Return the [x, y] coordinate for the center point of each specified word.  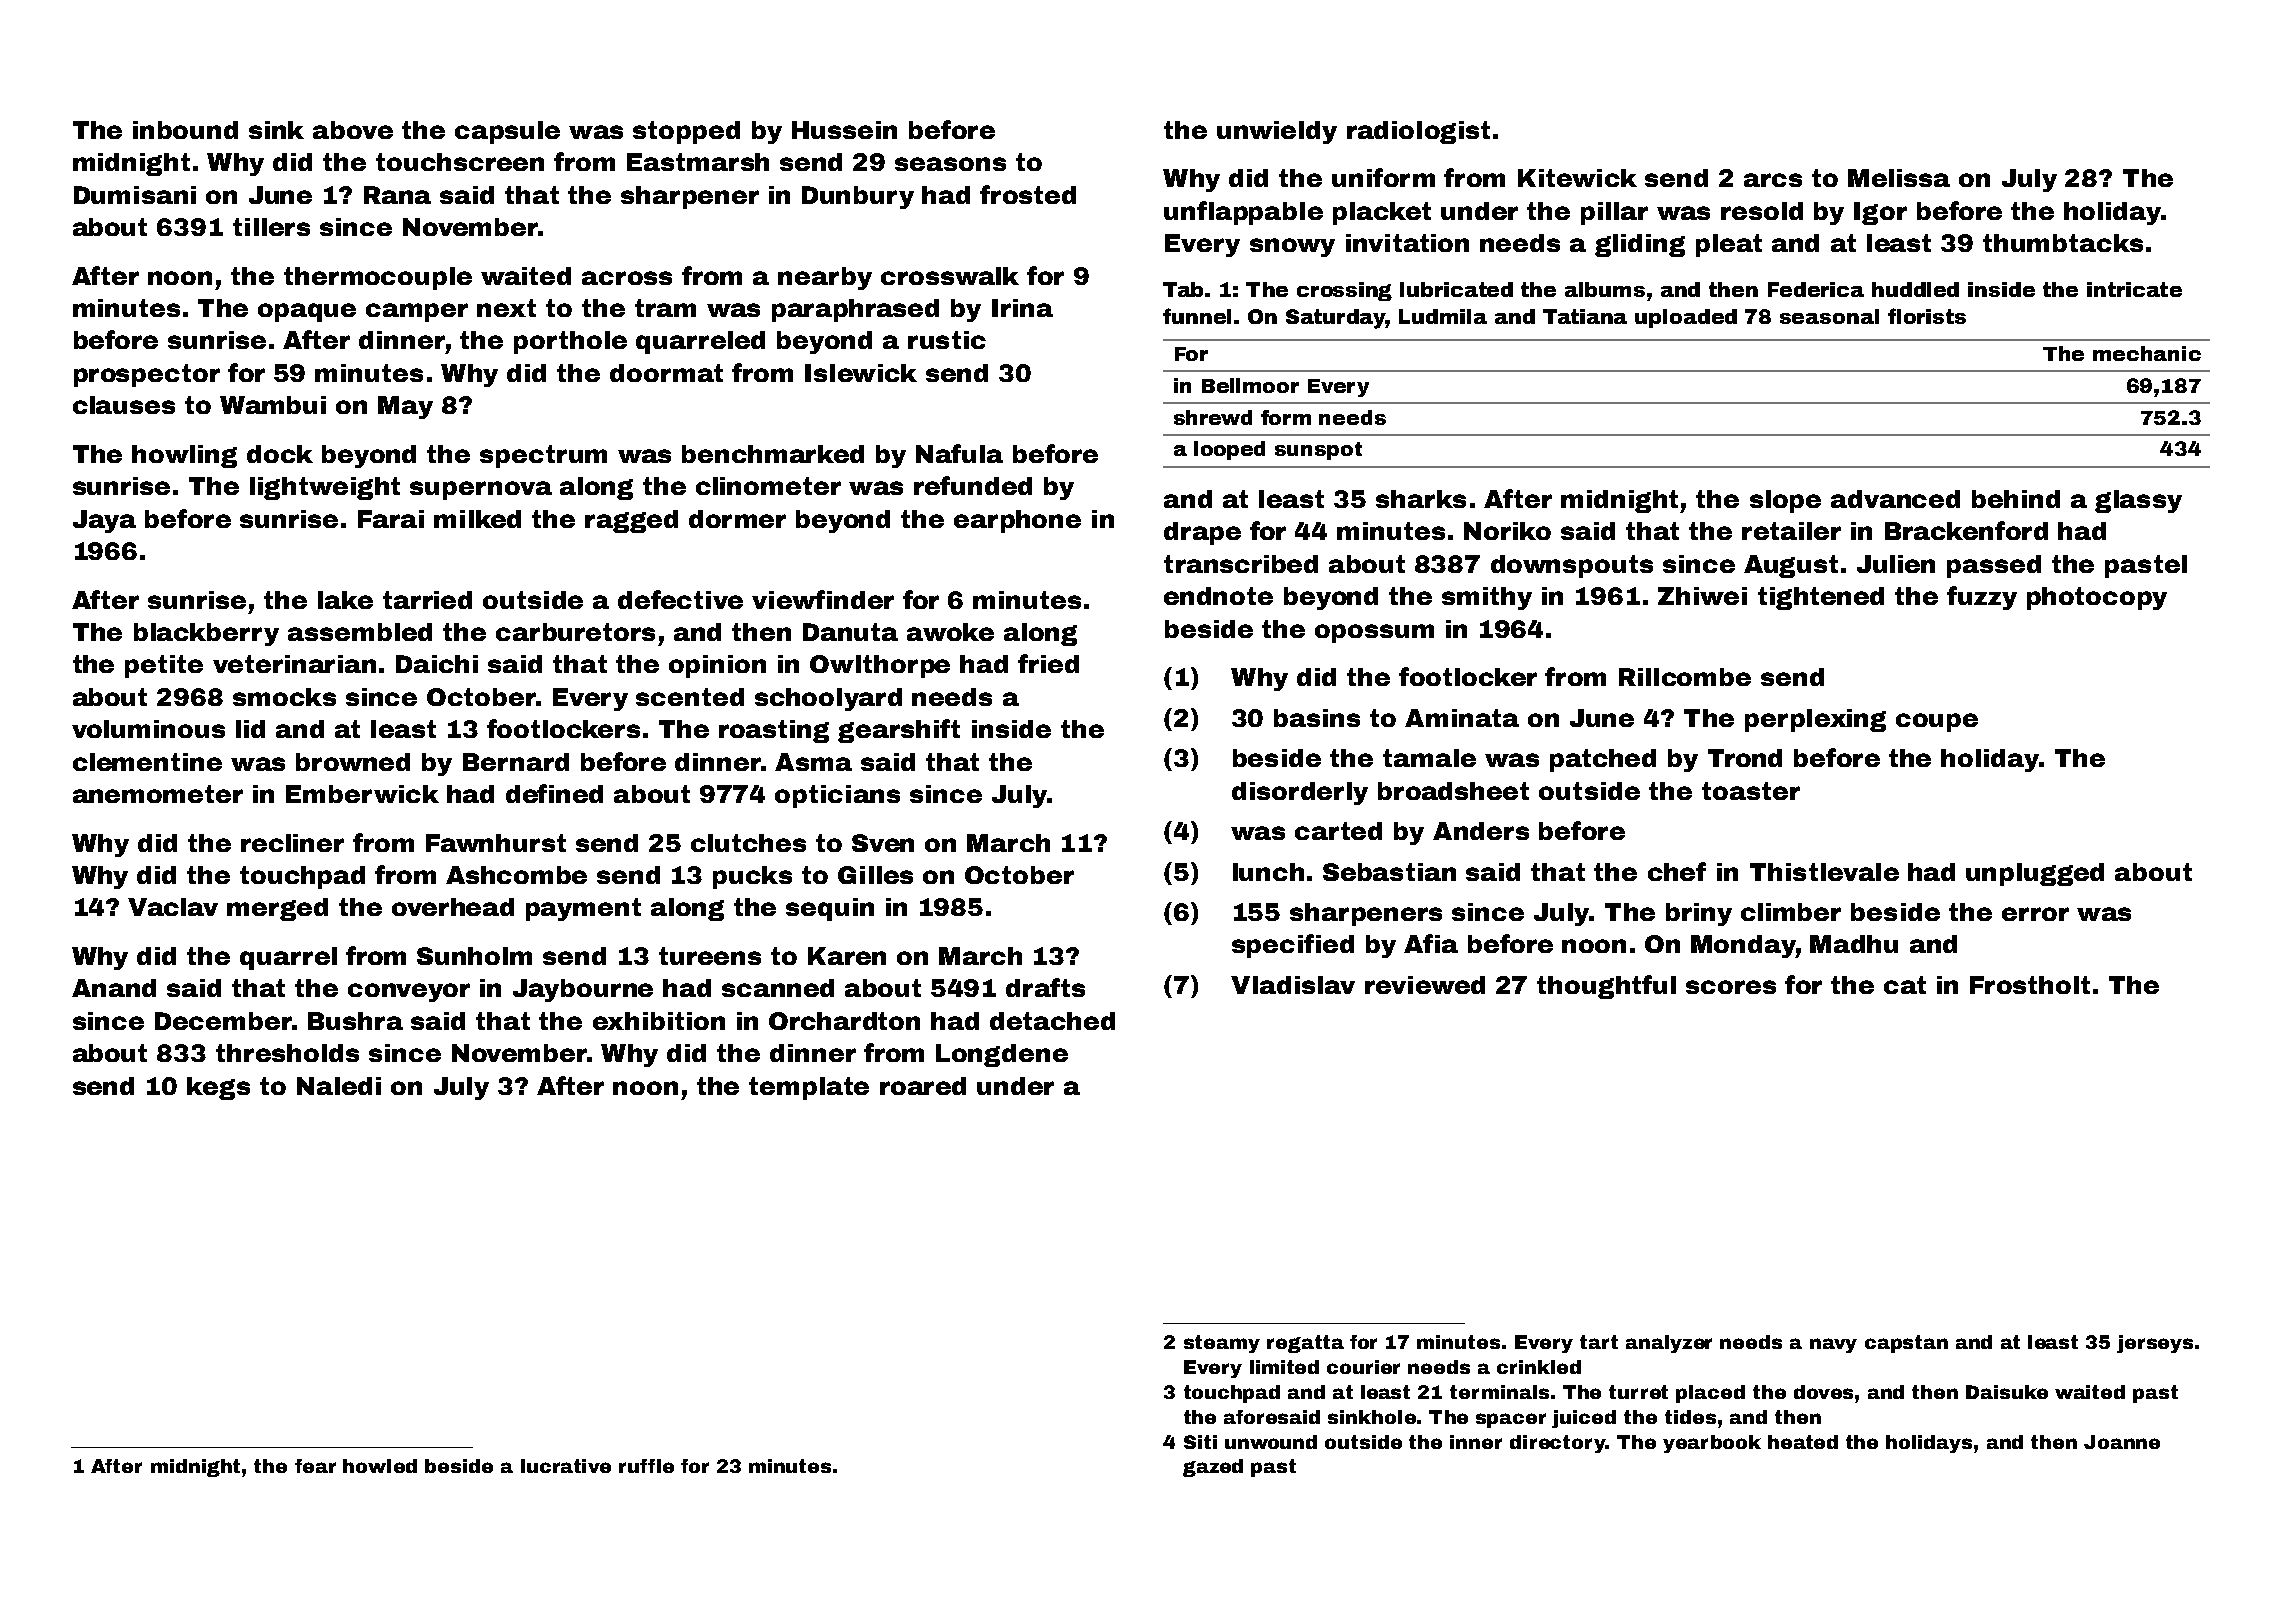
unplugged [2035, 874]
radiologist [1418, 132]
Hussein [844, 130]
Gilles [875, 875]
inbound [185, 130]
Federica [1816, 289]
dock [280, 454]
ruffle [646, 1466]
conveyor [409, 992]
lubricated [1456, 289]
